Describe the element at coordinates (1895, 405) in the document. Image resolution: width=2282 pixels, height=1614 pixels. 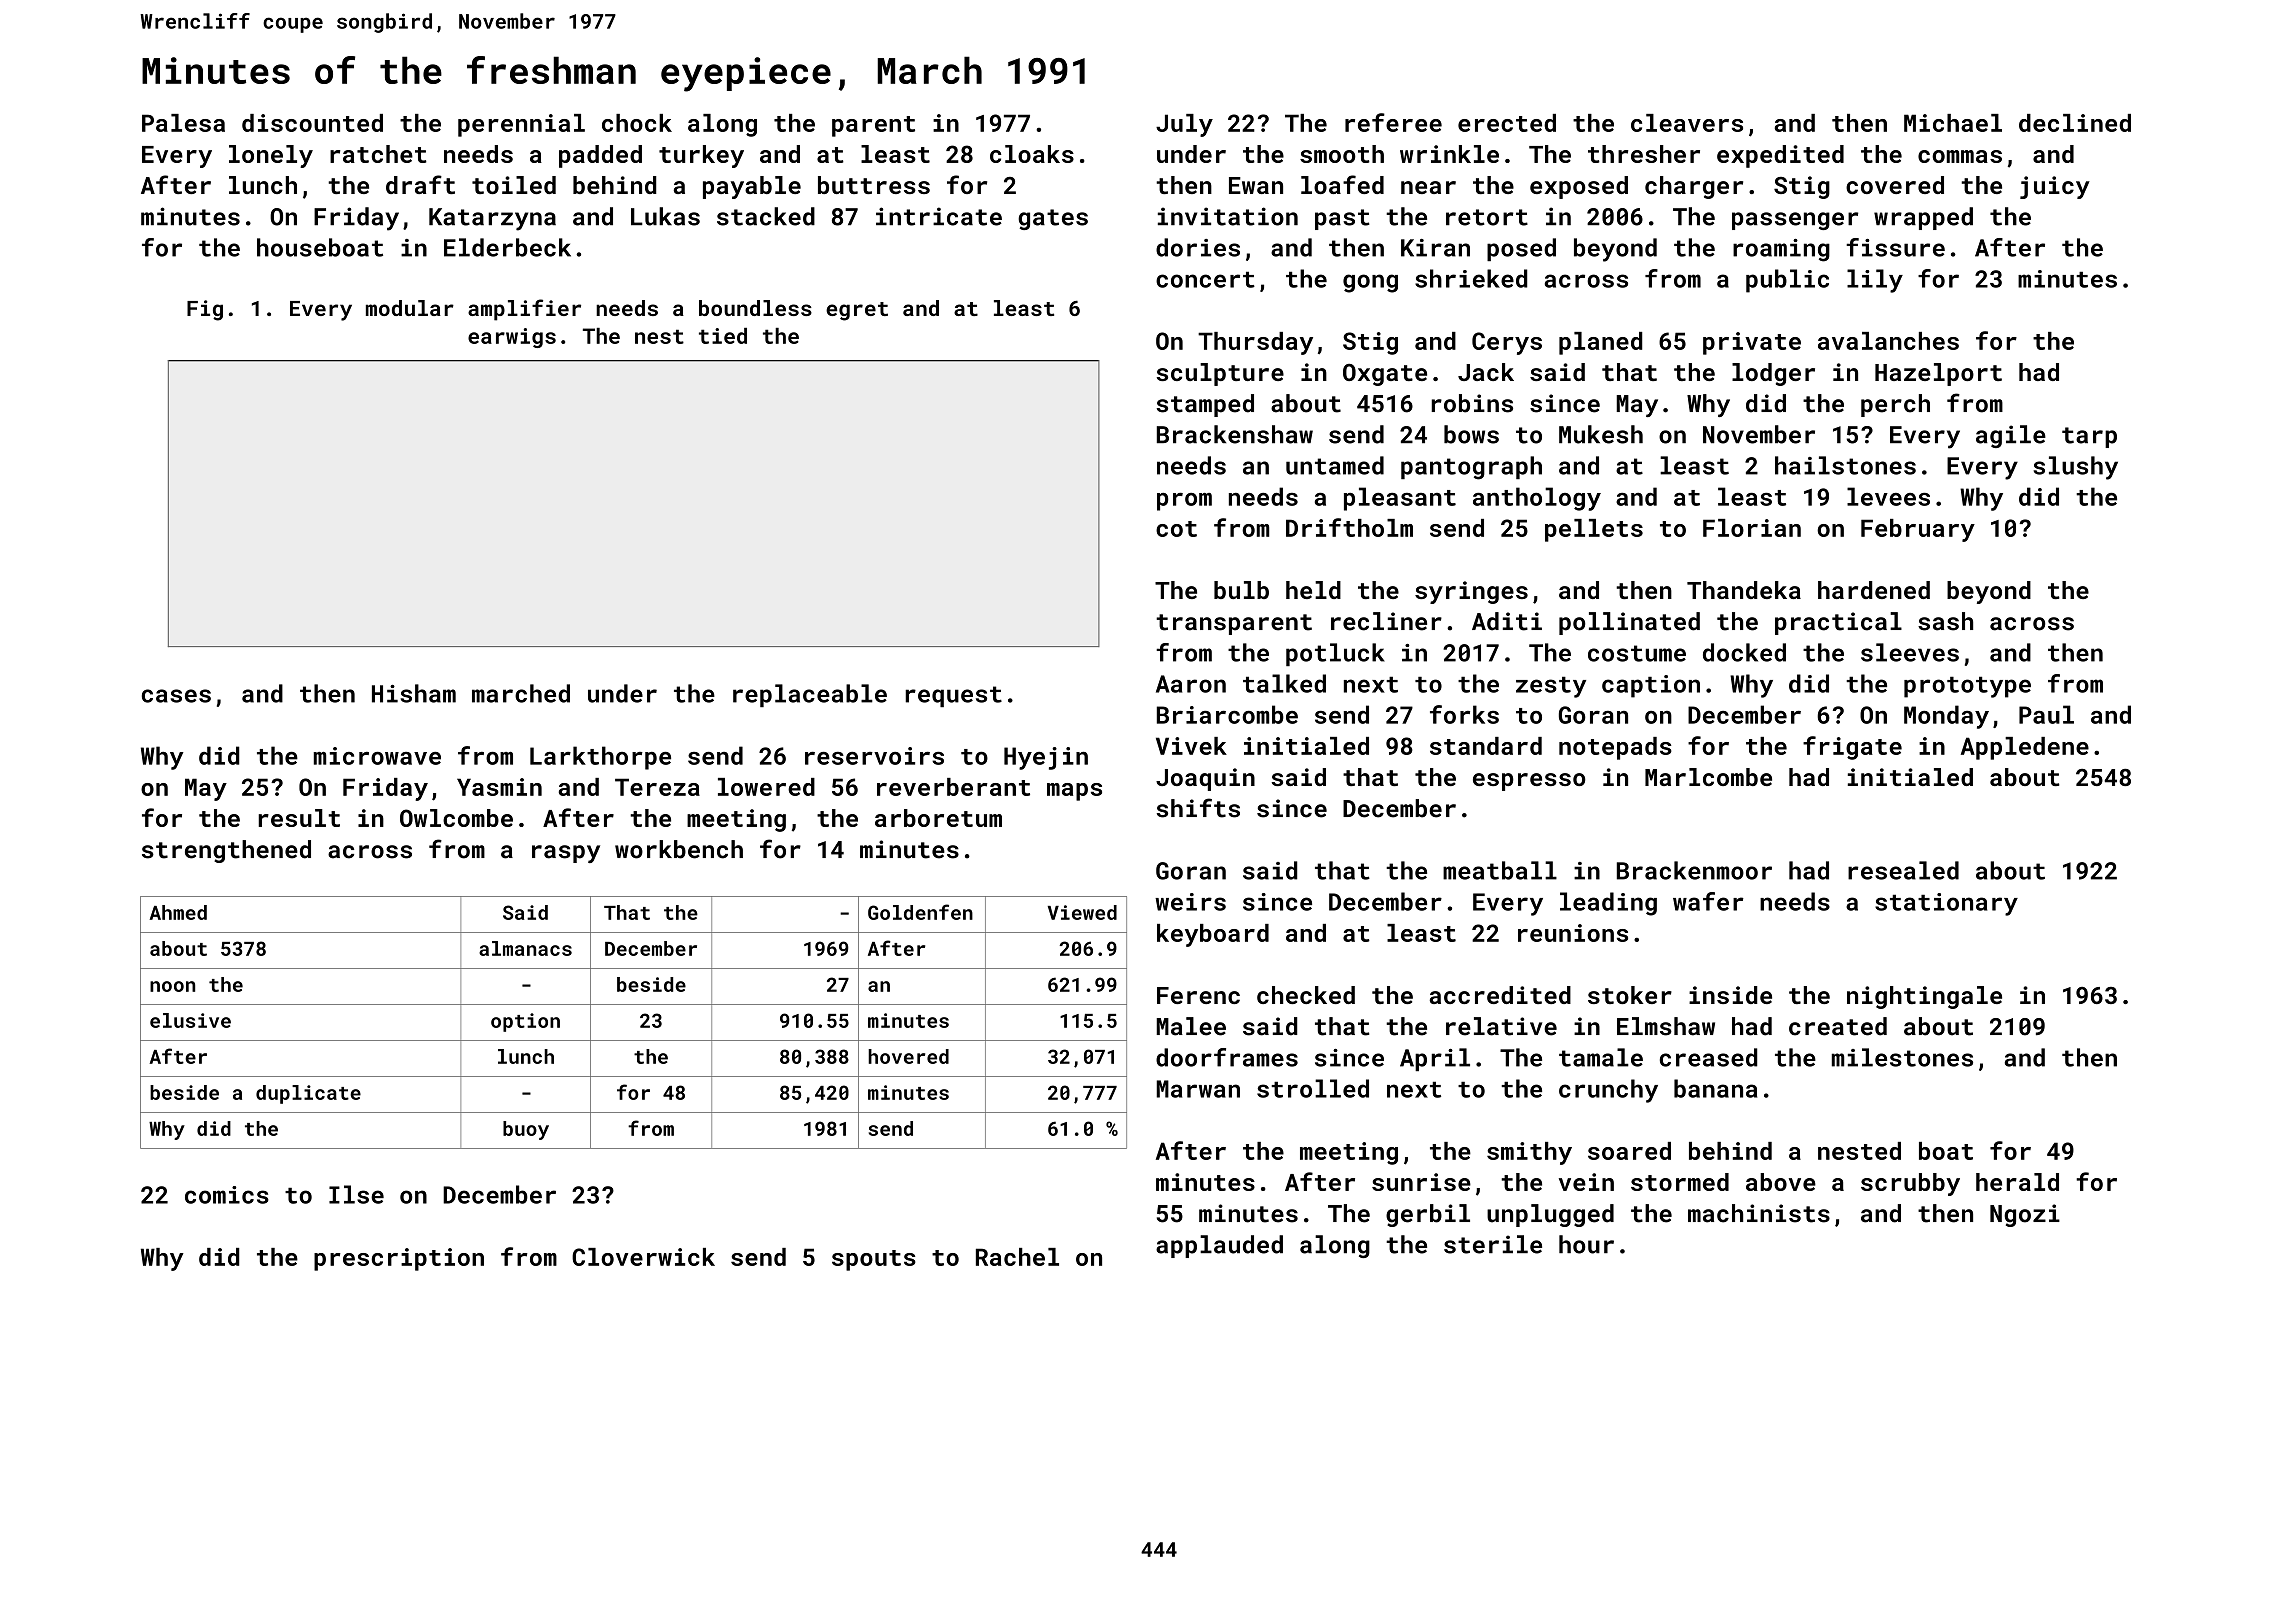
I see `perch` at that location.
